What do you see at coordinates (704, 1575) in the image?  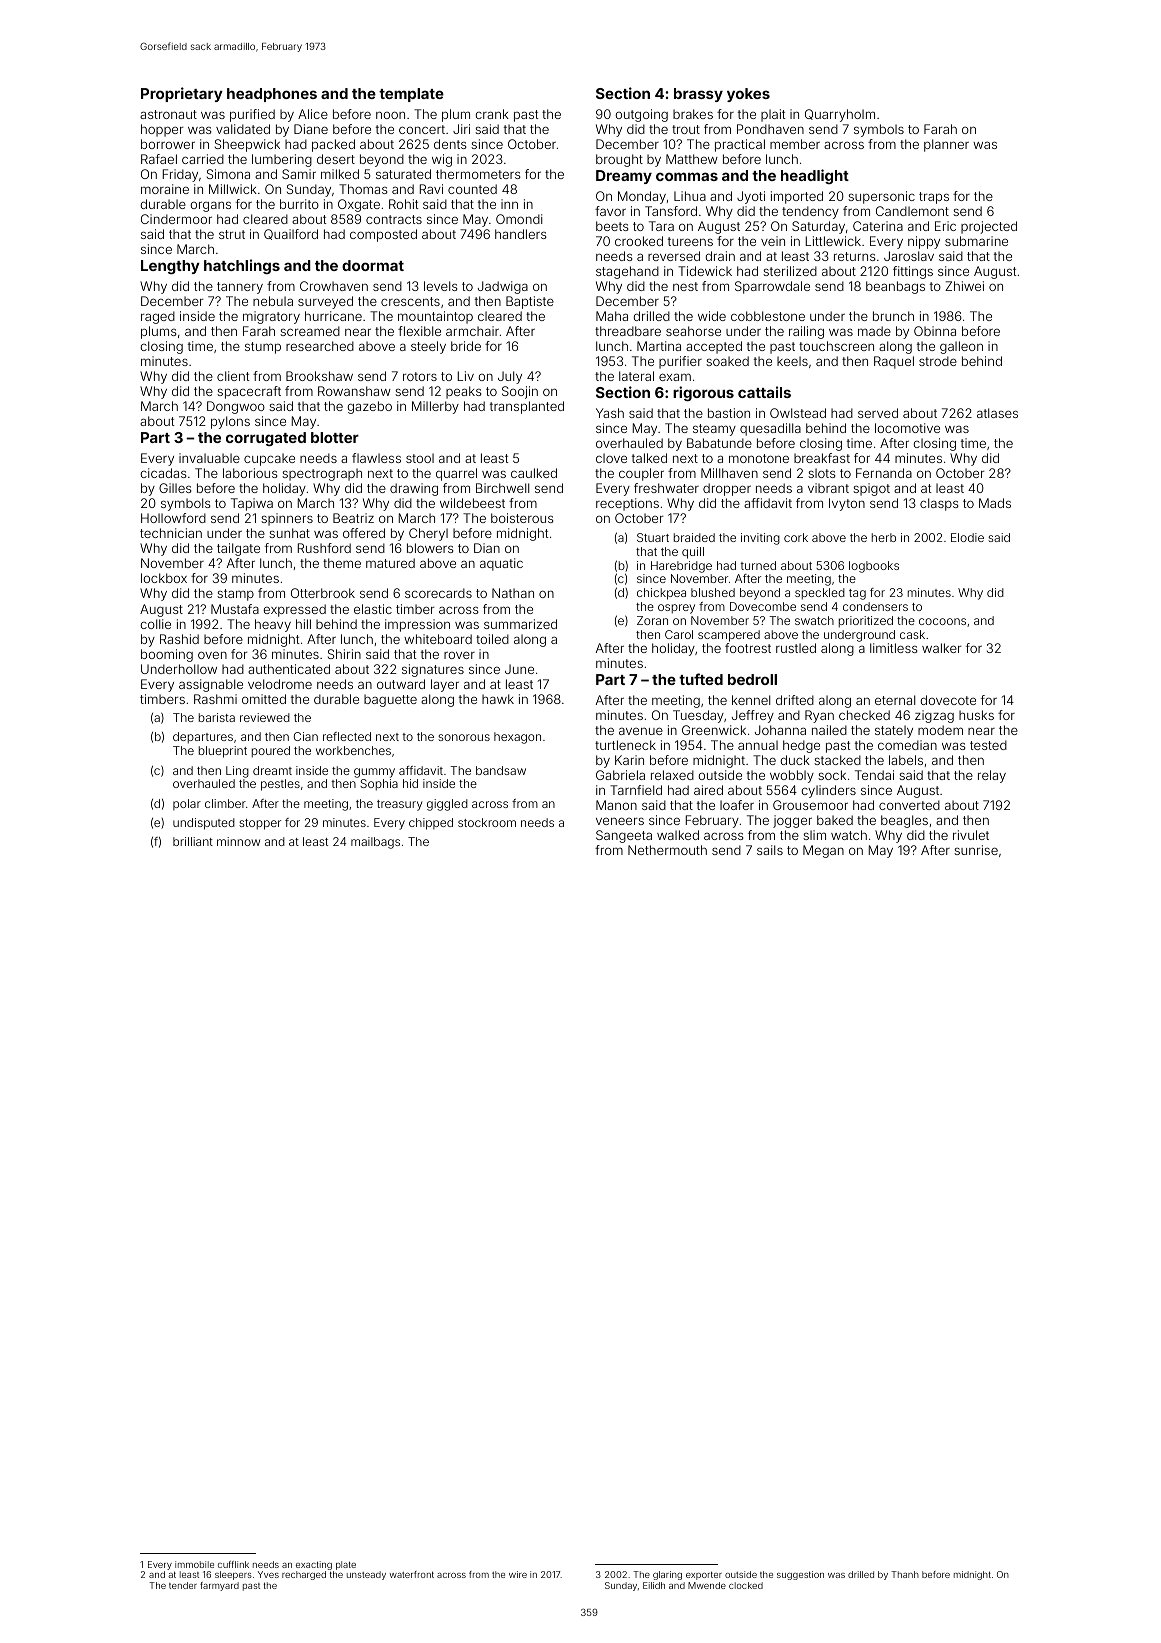 I see `exporter` at bounding box center [704, 1575].
